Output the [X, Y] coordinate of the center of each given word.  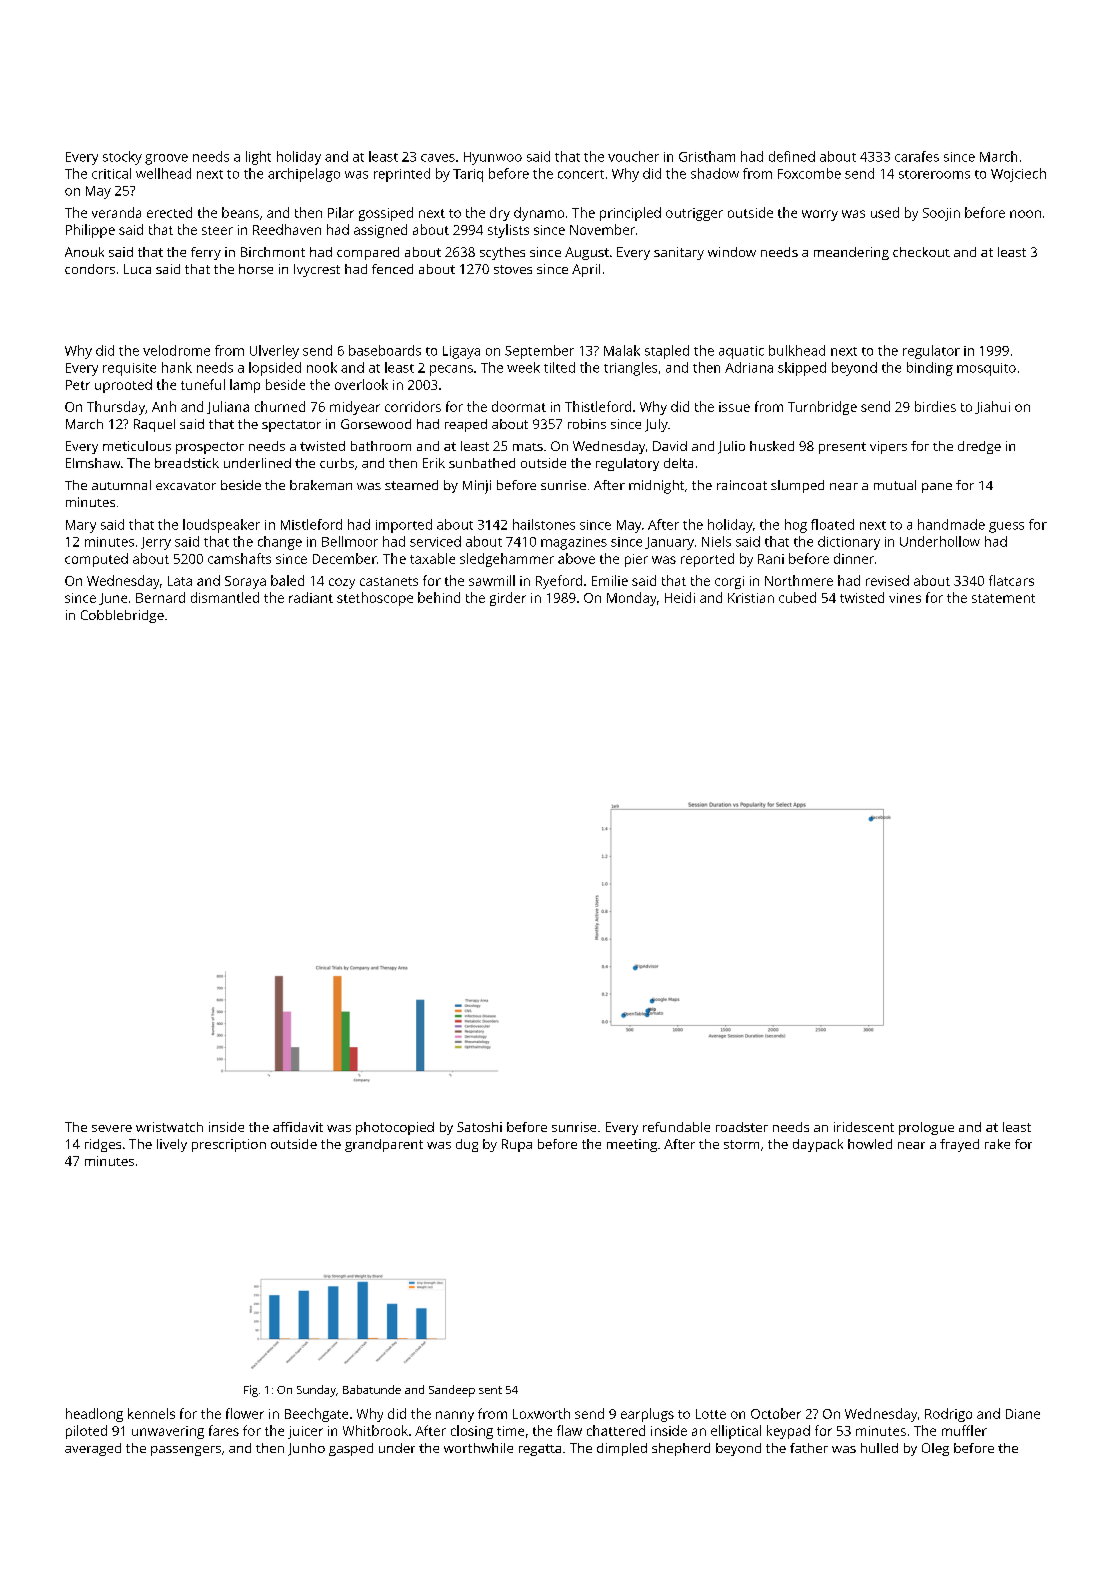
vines [905, 598]
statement [1003, 598]
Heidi [680, 597]
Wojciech [1018, 175]
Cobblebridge [122, 616]
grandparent [384, 1145]
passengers [186, 1451]
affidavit [298, 1127]
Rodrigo [948, 1415]
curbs [337, 463]
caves [438, 158]
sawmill [492, 580]
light [258, 158]
